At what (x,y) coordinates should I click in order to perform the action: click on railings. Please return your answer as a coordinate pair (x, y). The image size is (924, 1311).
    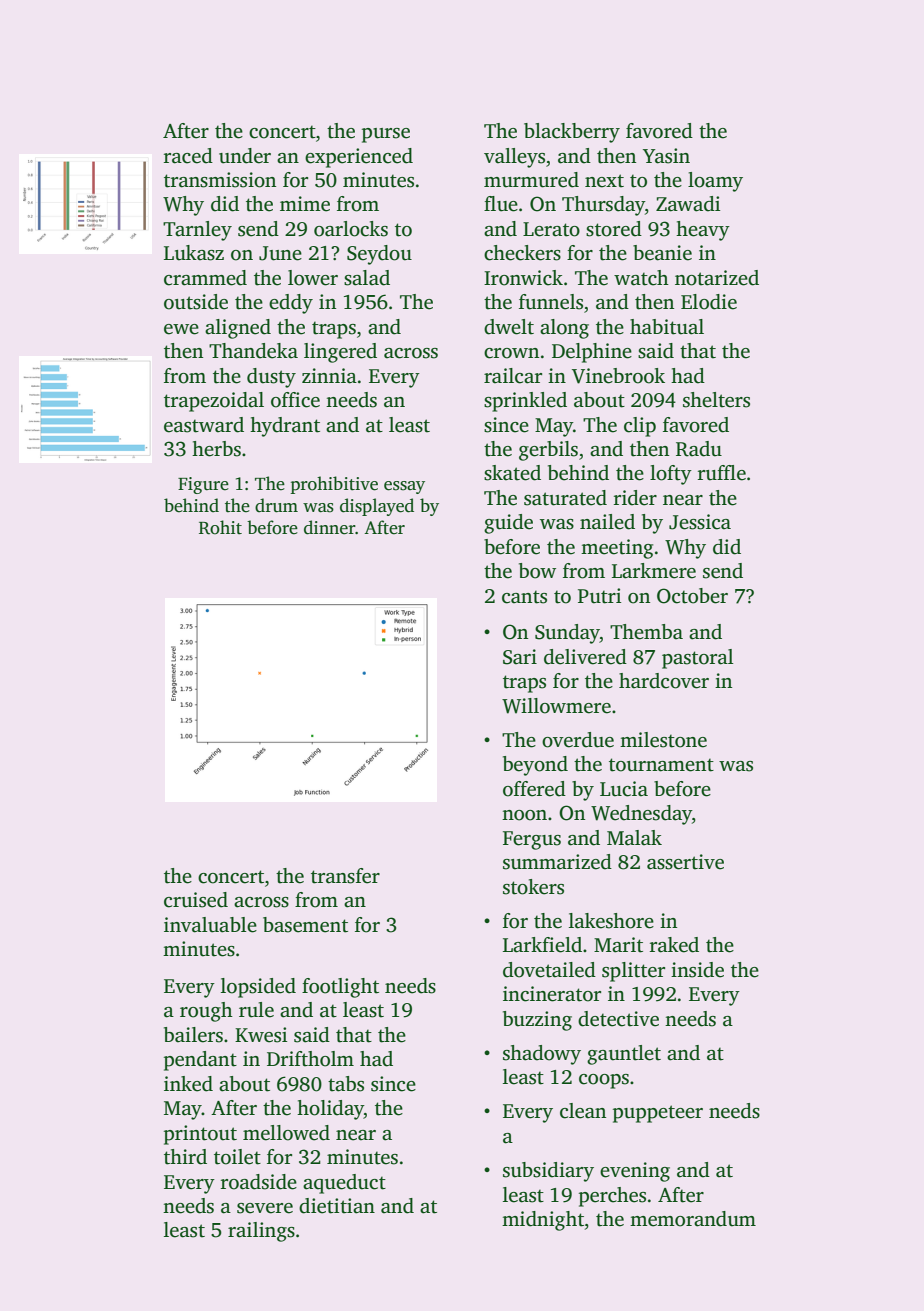
    Looking at the image, I should click on (261, 1232).
